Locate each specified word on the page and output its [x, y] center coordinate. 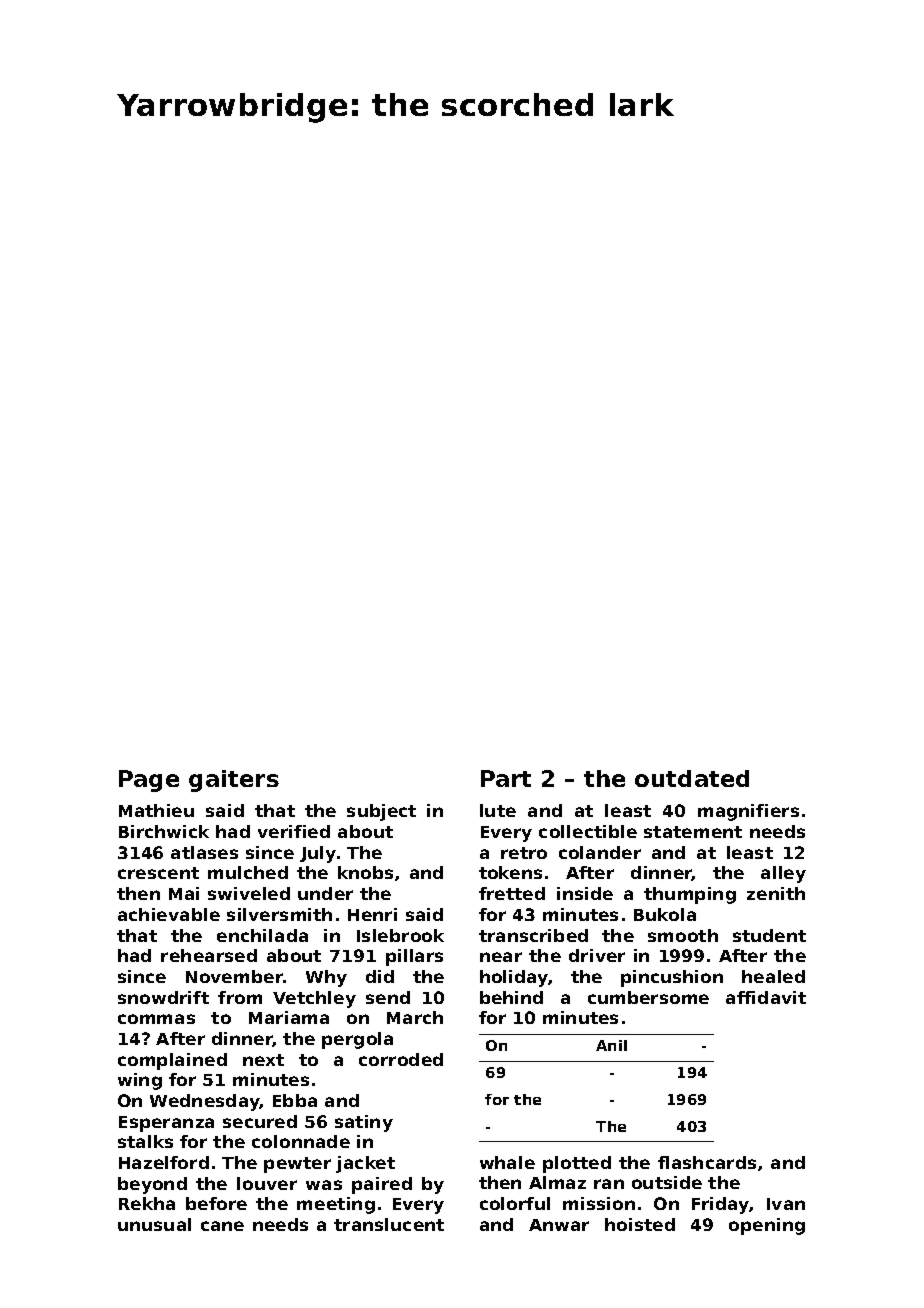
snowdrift [163, 997]
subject [381, 812]
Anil [611, 1045]
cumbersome [648, 997]
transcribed [533, 935]
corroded [401, 1059]
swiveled [249, 893]
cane [222, 1226]
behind [511, 997]
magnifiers [748, 812]
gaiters [234, 781]
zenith [776, 893]
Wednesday [205, 1102]
